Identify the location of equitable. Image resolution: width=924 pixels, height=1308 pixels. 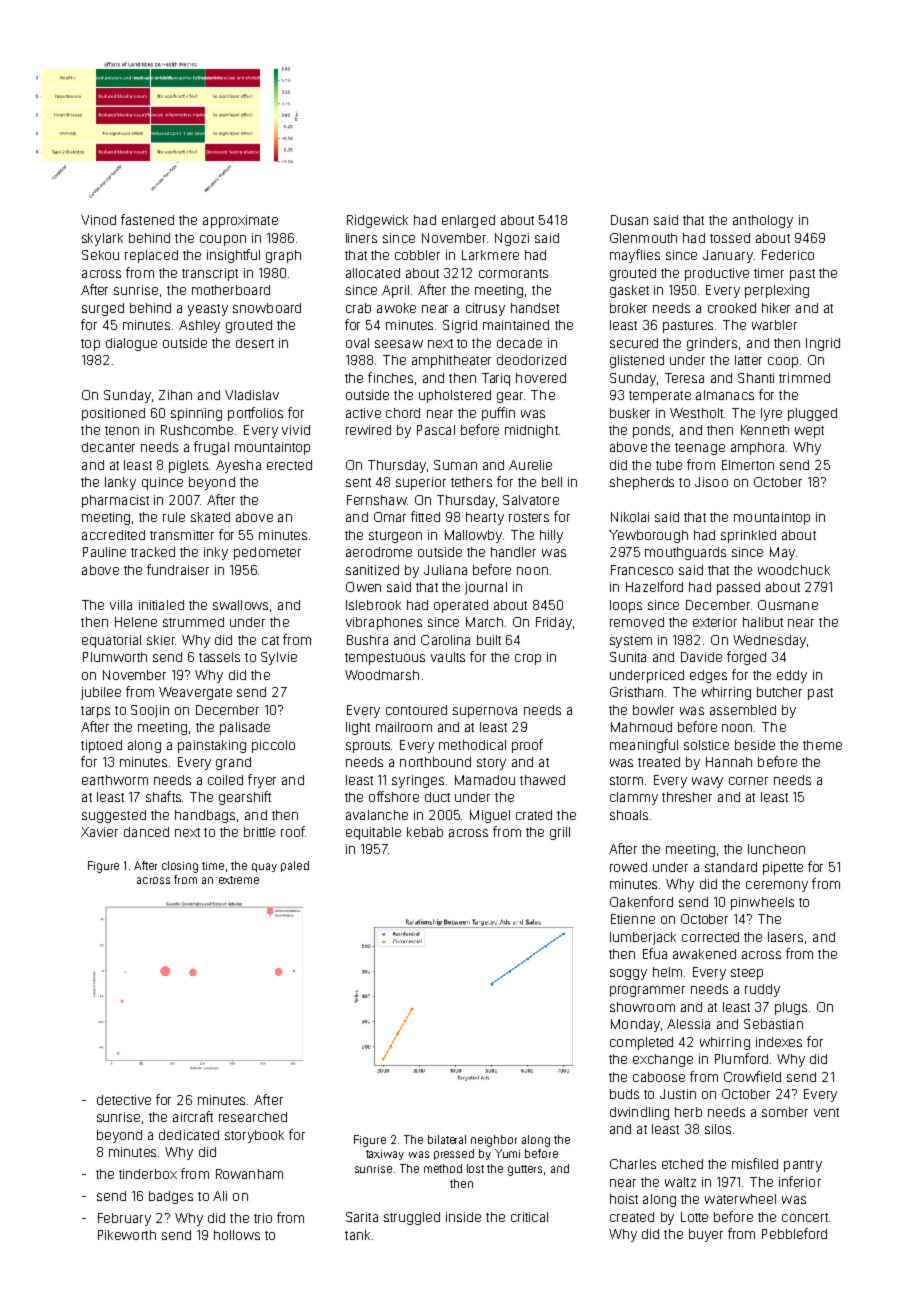
(373, 833).
